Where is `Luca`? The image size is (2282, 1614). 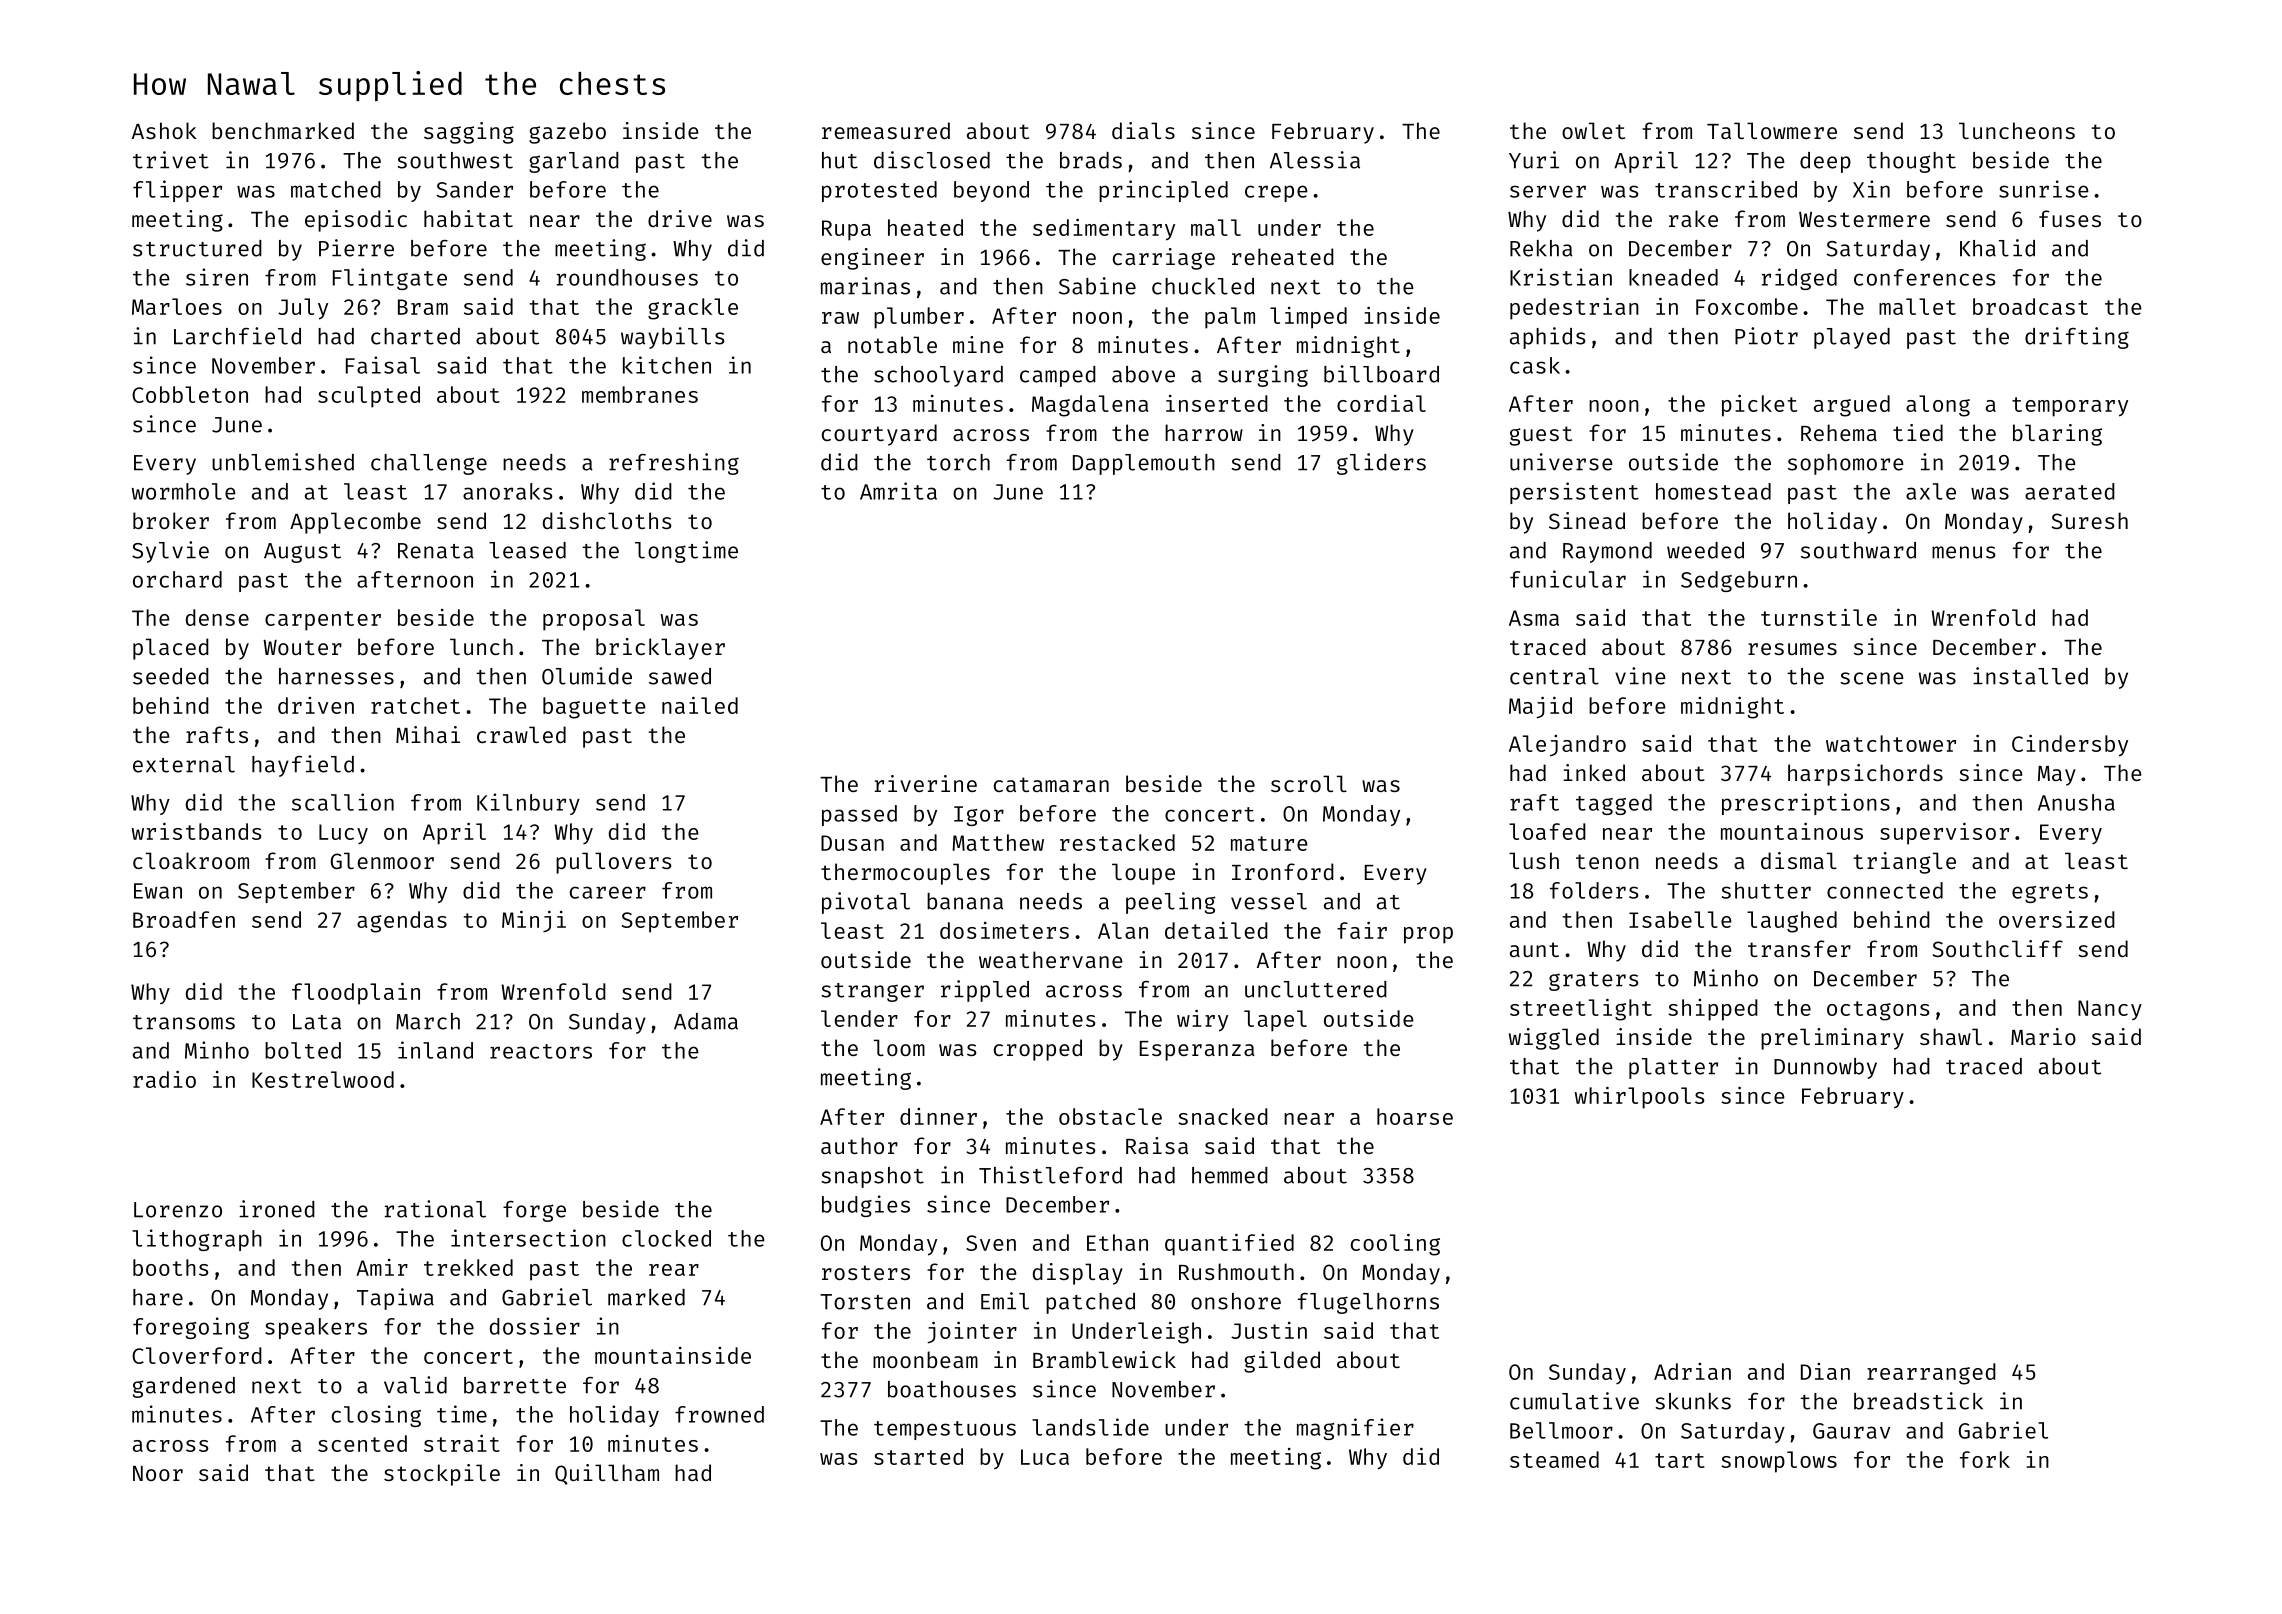
Luca is located at coordinates (1045, 1457).
